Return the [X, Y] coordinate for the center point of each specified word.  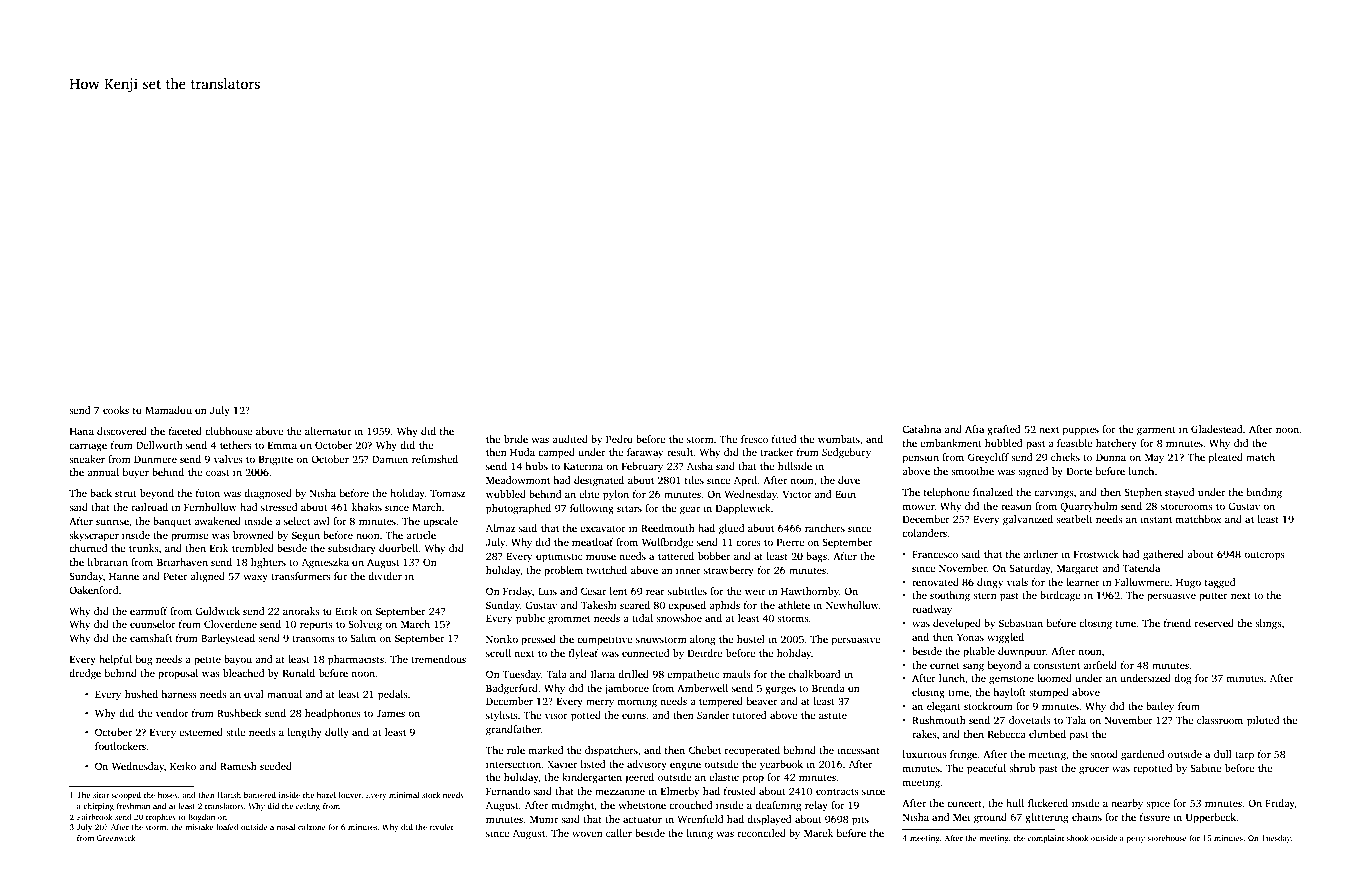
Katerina [583, 466]
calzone [312, 827]
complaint [1046, 839]
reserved [1214, 623]
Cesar [593, 591]
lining [699, 834]
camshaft [151, 638]
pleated [1226, 458]
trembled [253, 548]
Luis [547, 591]
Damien [390, 459]
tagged [1220, 583]
